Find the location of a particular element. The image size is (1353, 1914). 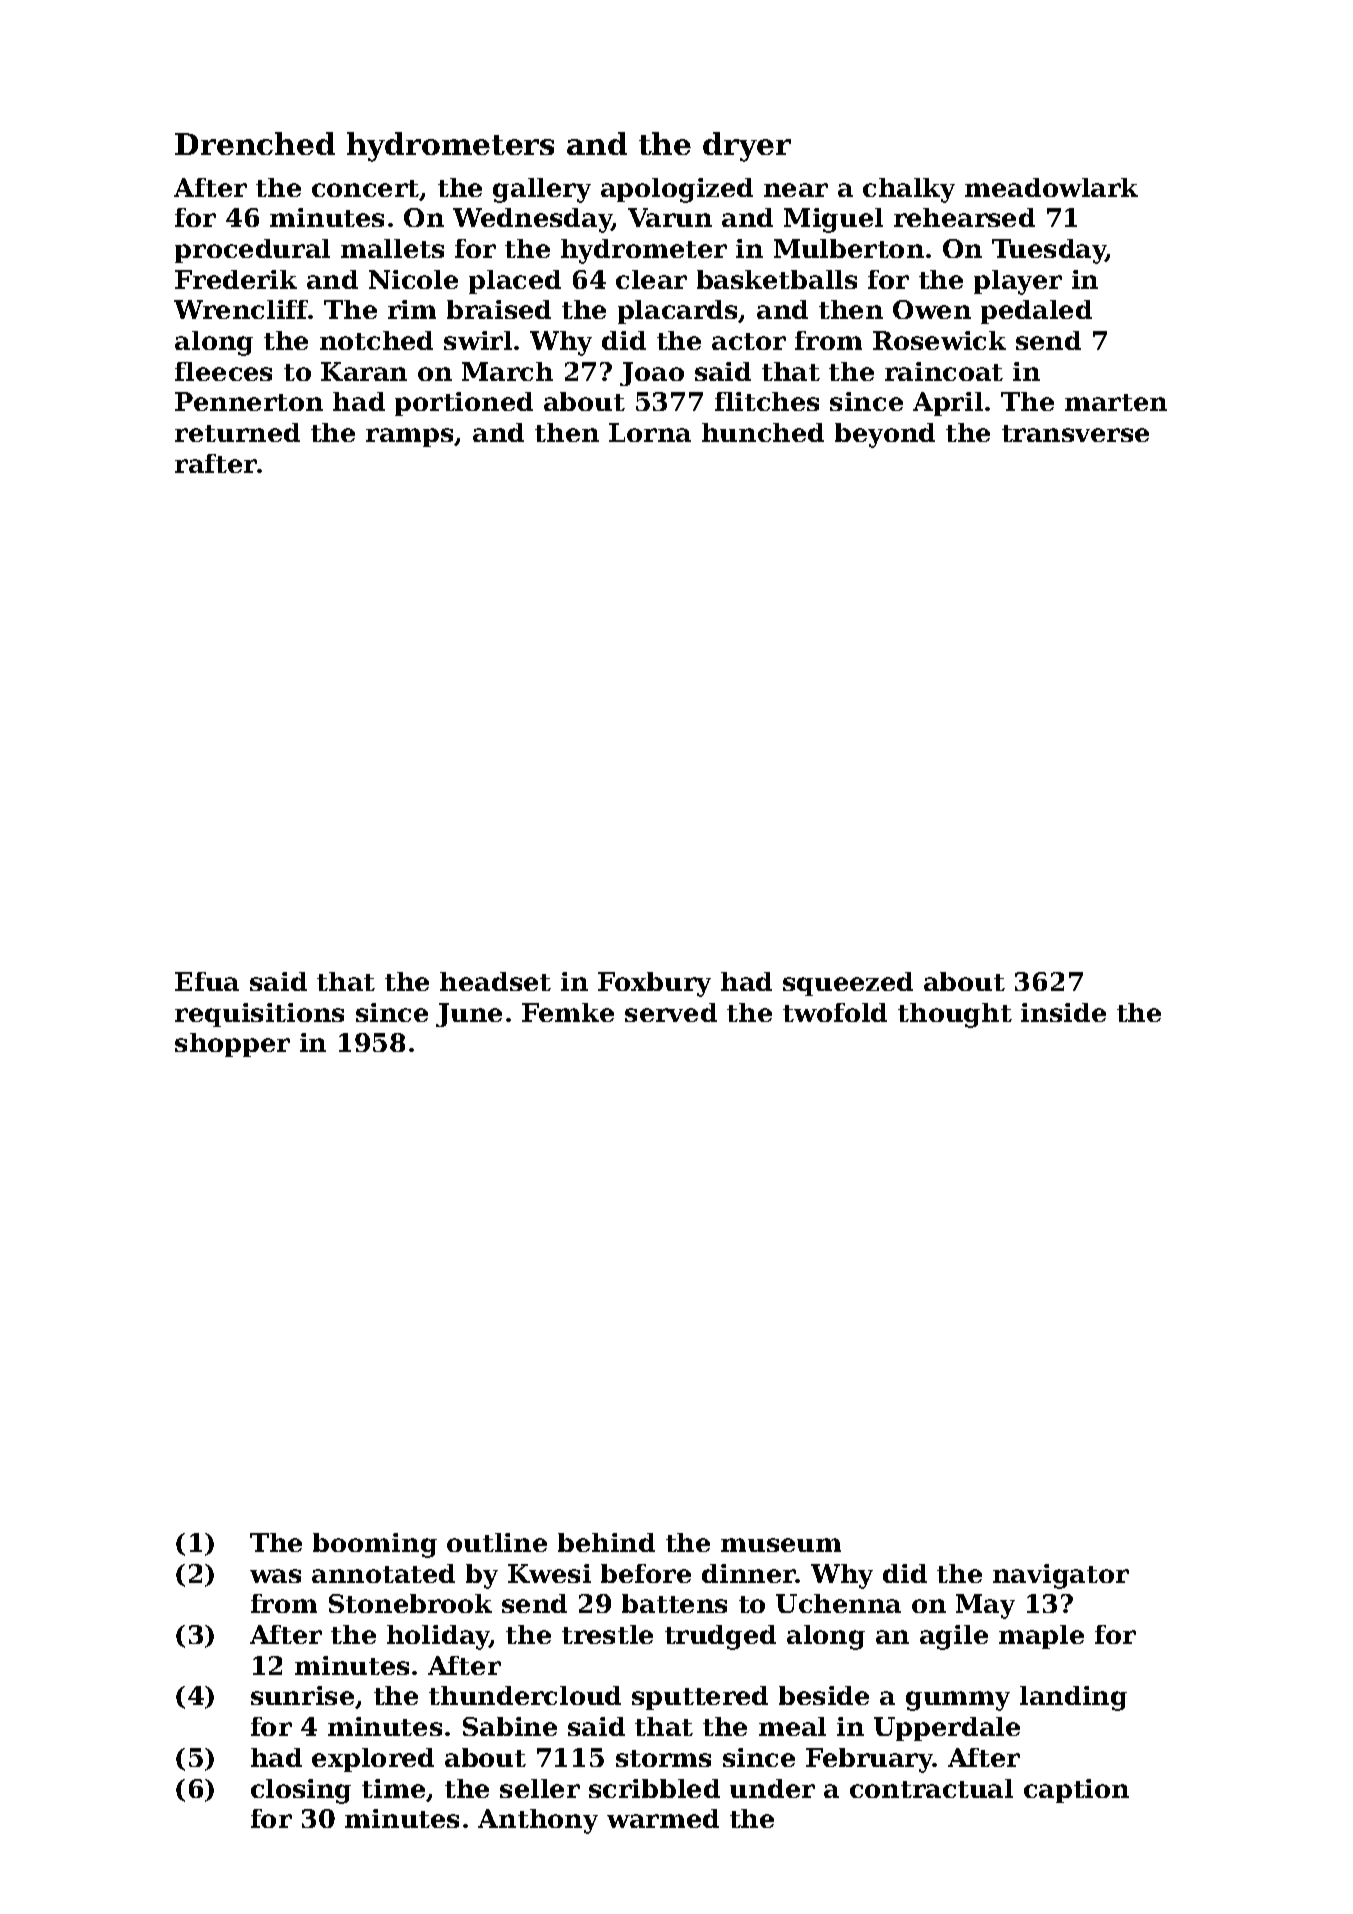

sunrise is located at coordinates (302, 1695).
